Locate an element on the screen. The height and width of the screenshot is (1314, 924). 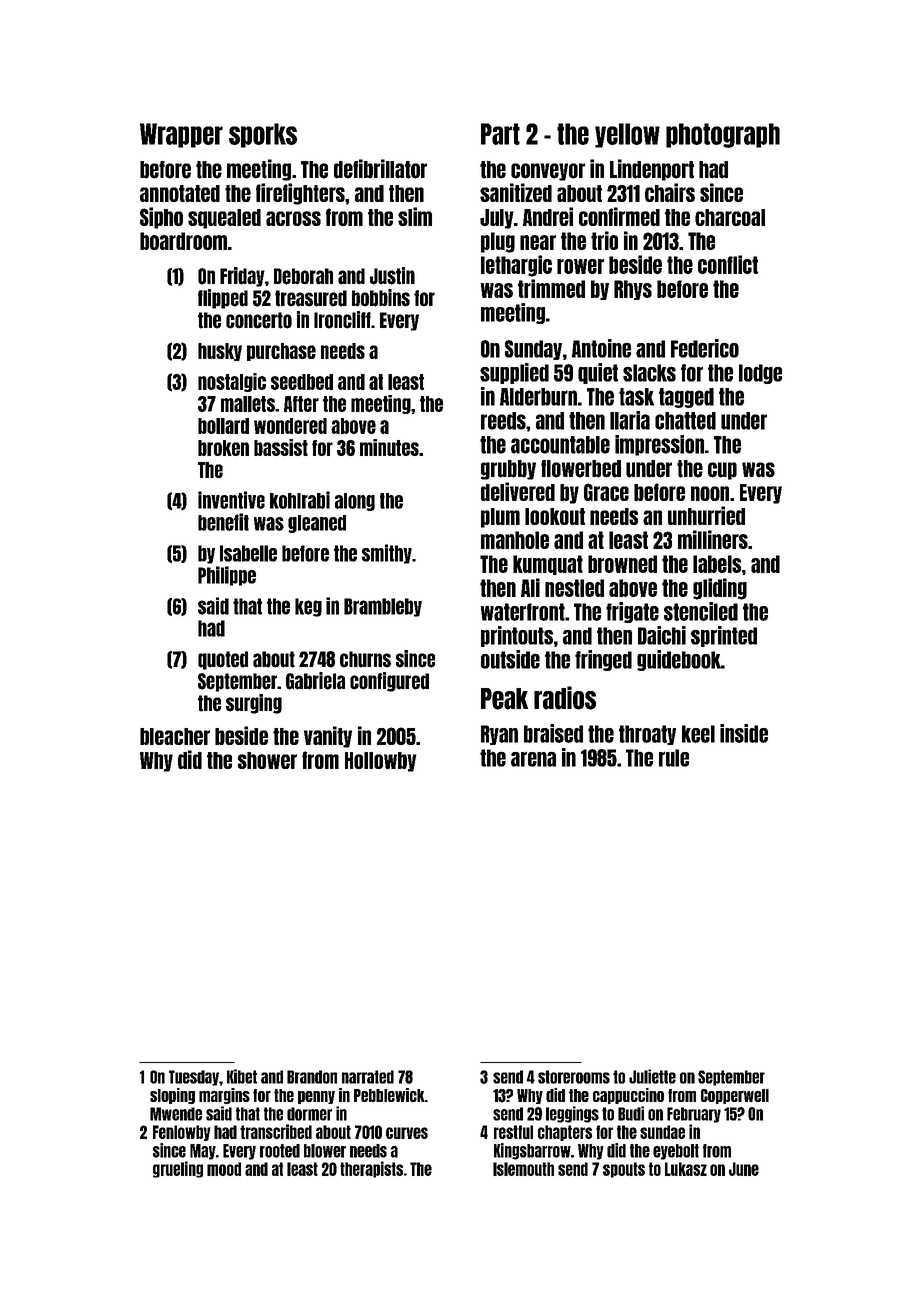
noon is located at coordinates (710, 493).
